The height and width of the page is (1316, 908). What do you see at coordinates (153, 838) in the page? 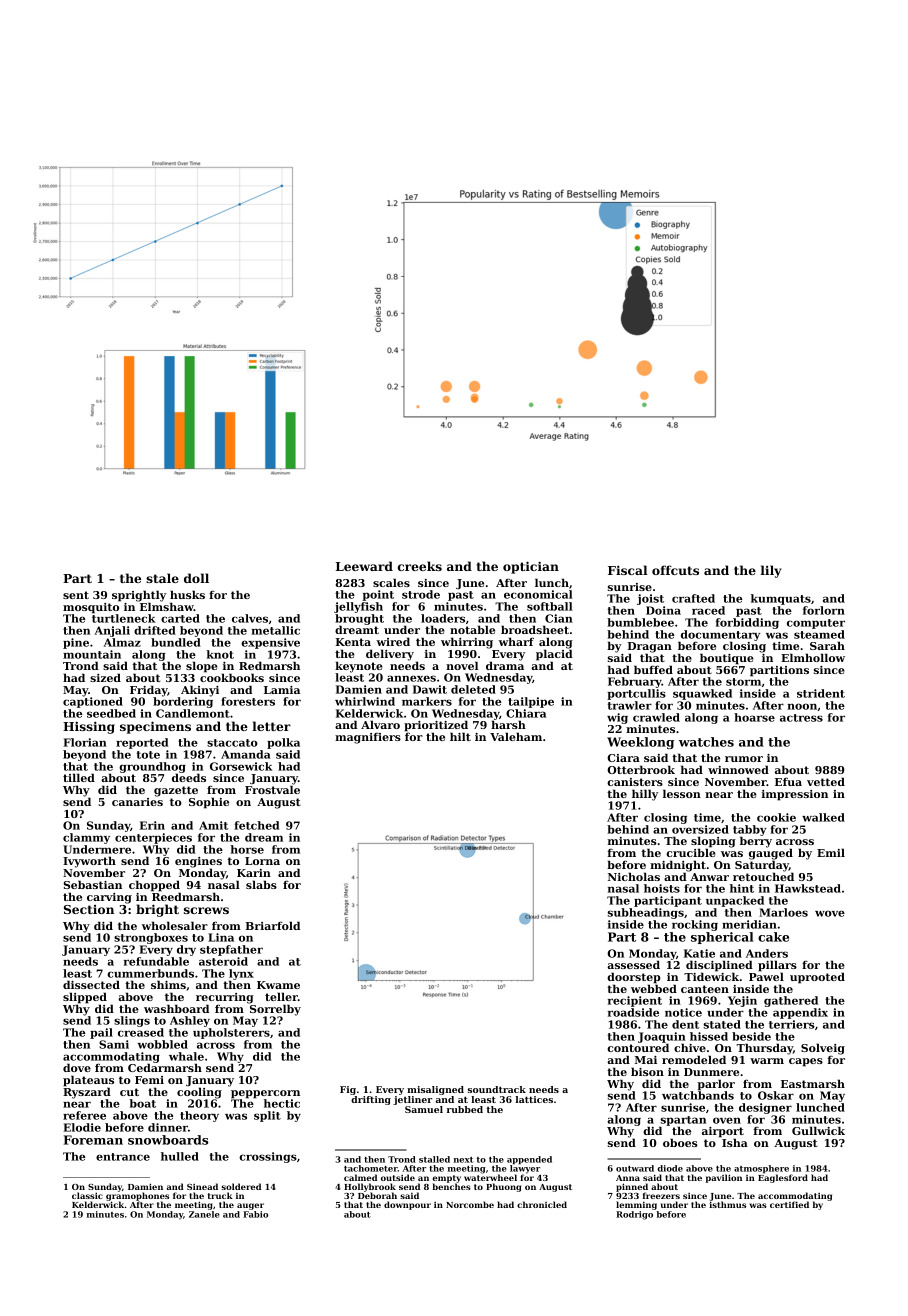
I see `centerpieces` at bounding box center [153, 838].
